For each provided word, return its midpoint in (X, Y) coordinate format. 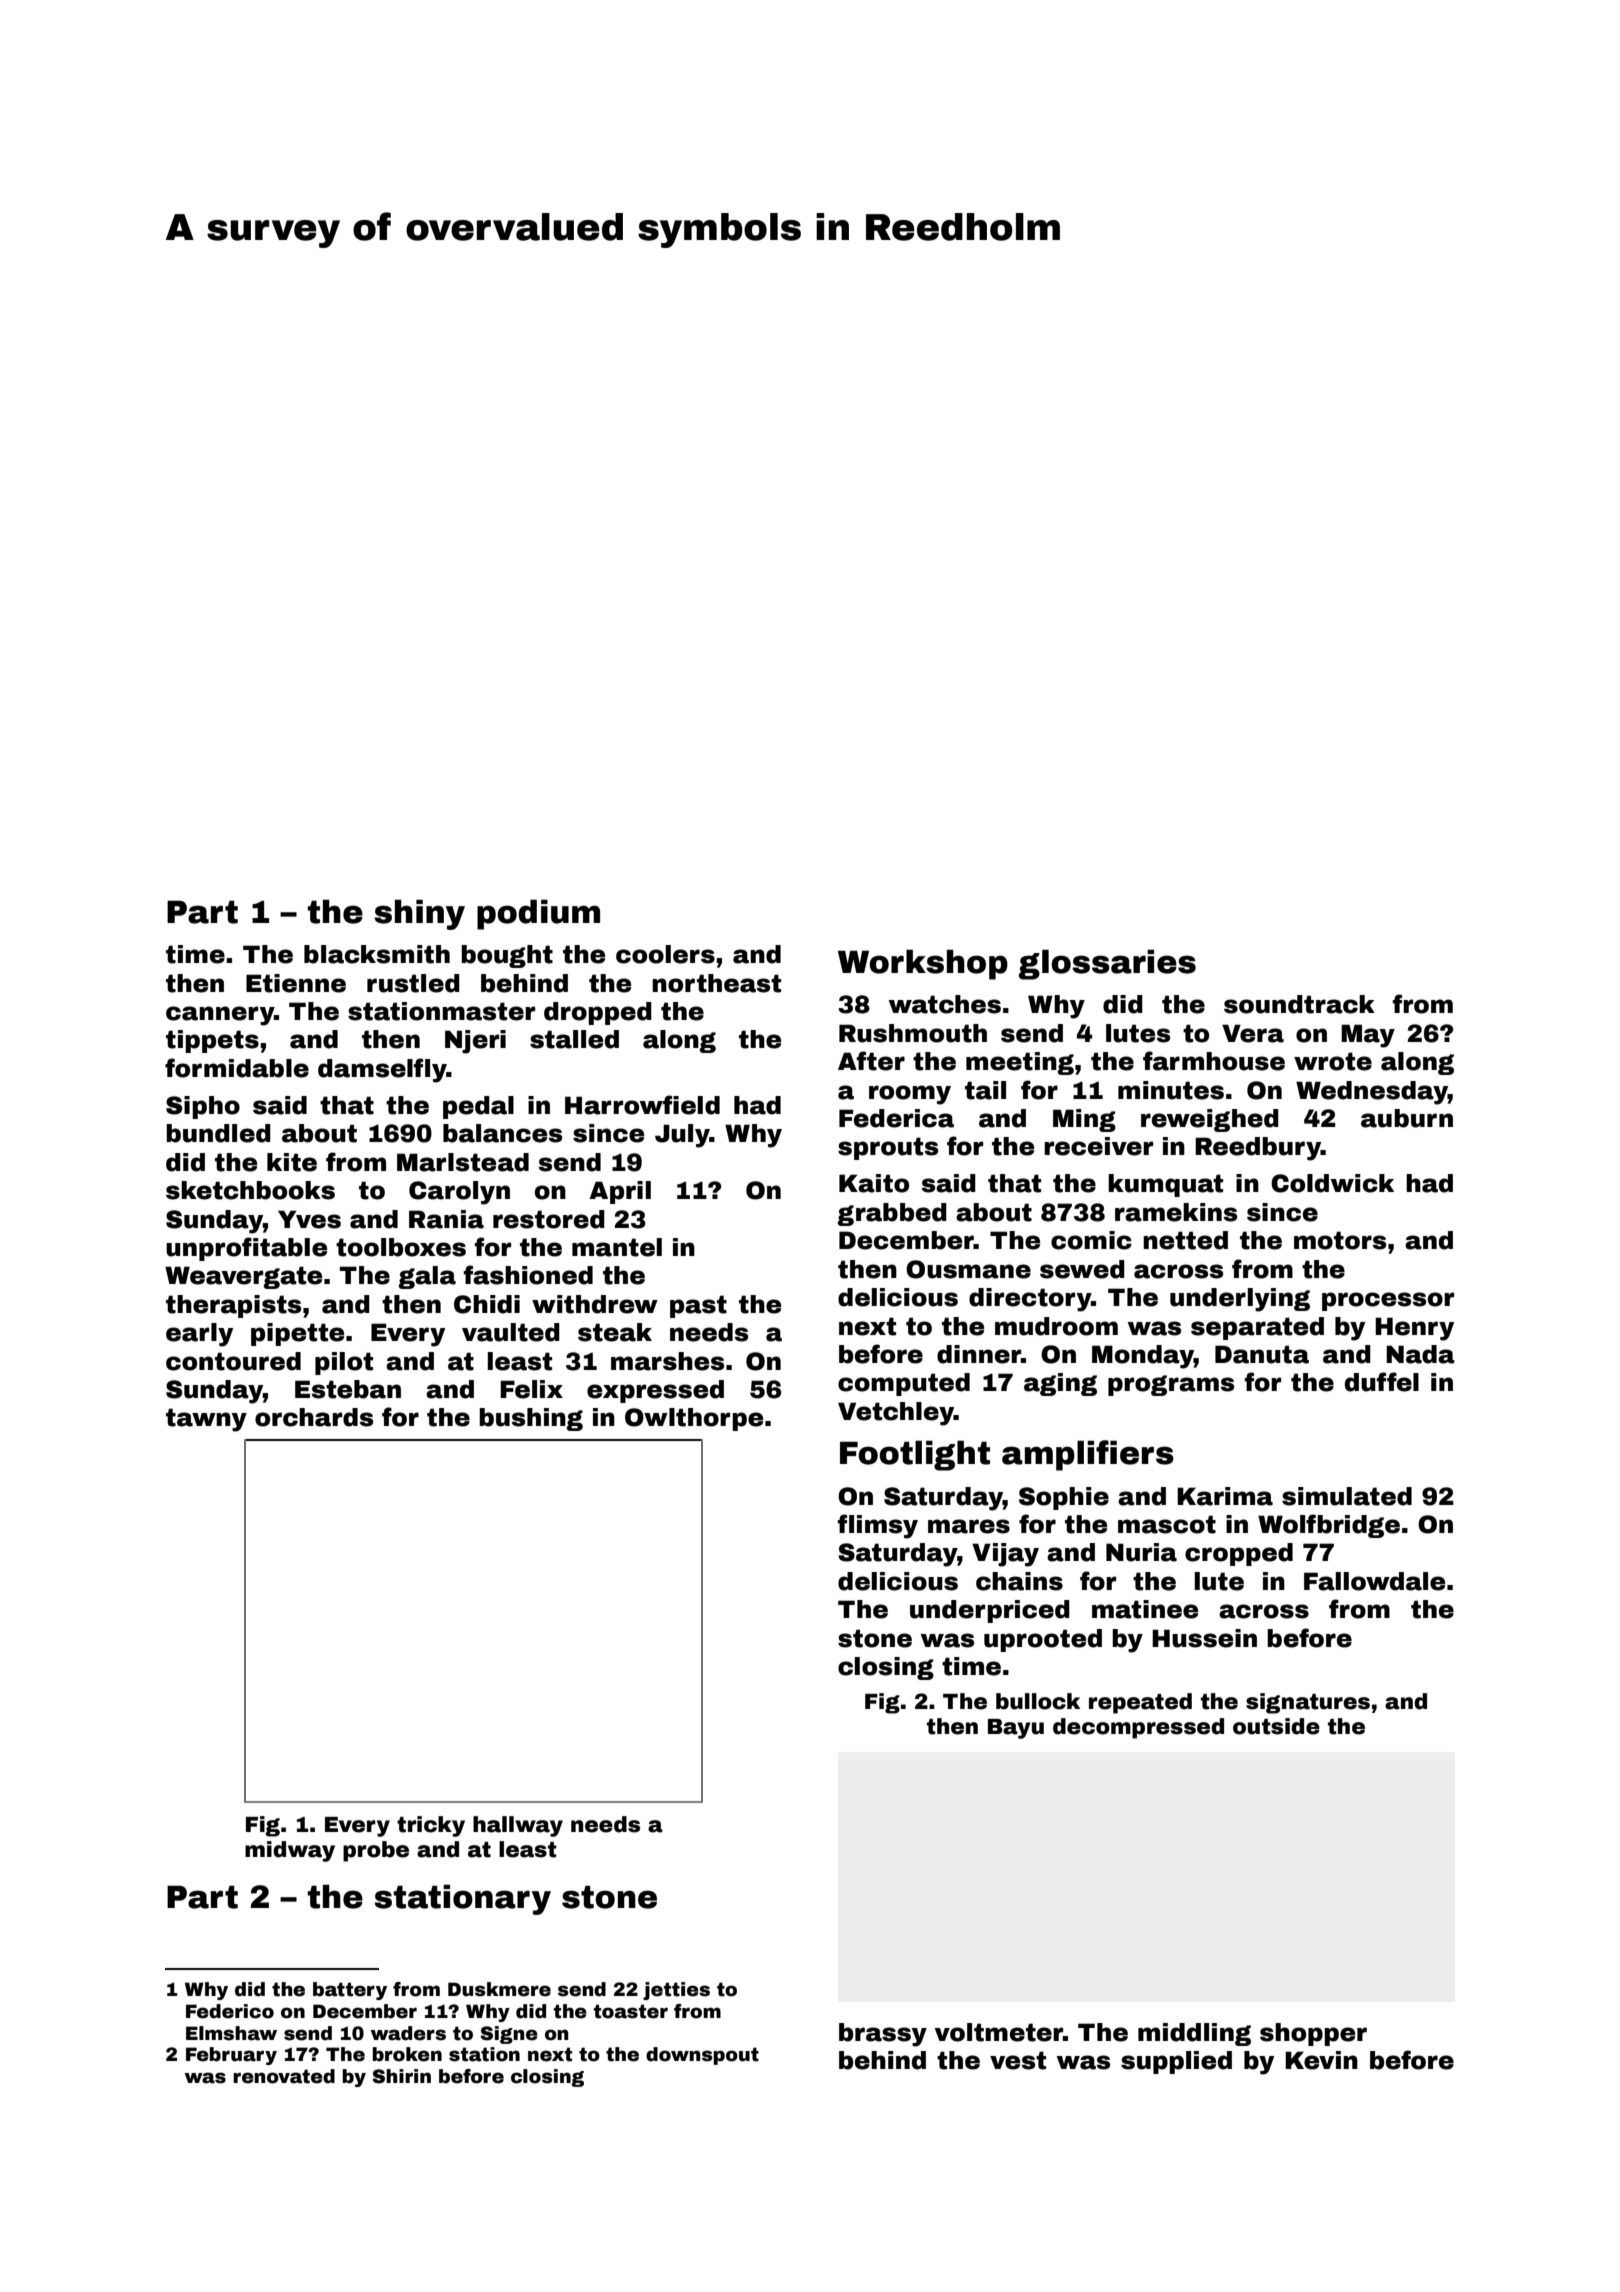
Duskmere (499, 1989)
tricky (431, 1826)
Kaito (874, 1183)
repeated (1140, 1703)
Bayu (1016, 1729)
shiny (419, 914)
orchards (314, 1417)
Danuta (1262, 1354)
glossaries (1107, 964)
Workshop (923, 964)
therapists (233, 1306)
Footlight (915, 1455)
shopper (1313, 2034)
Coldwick (1332, 1183)
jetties (676, 1991)
